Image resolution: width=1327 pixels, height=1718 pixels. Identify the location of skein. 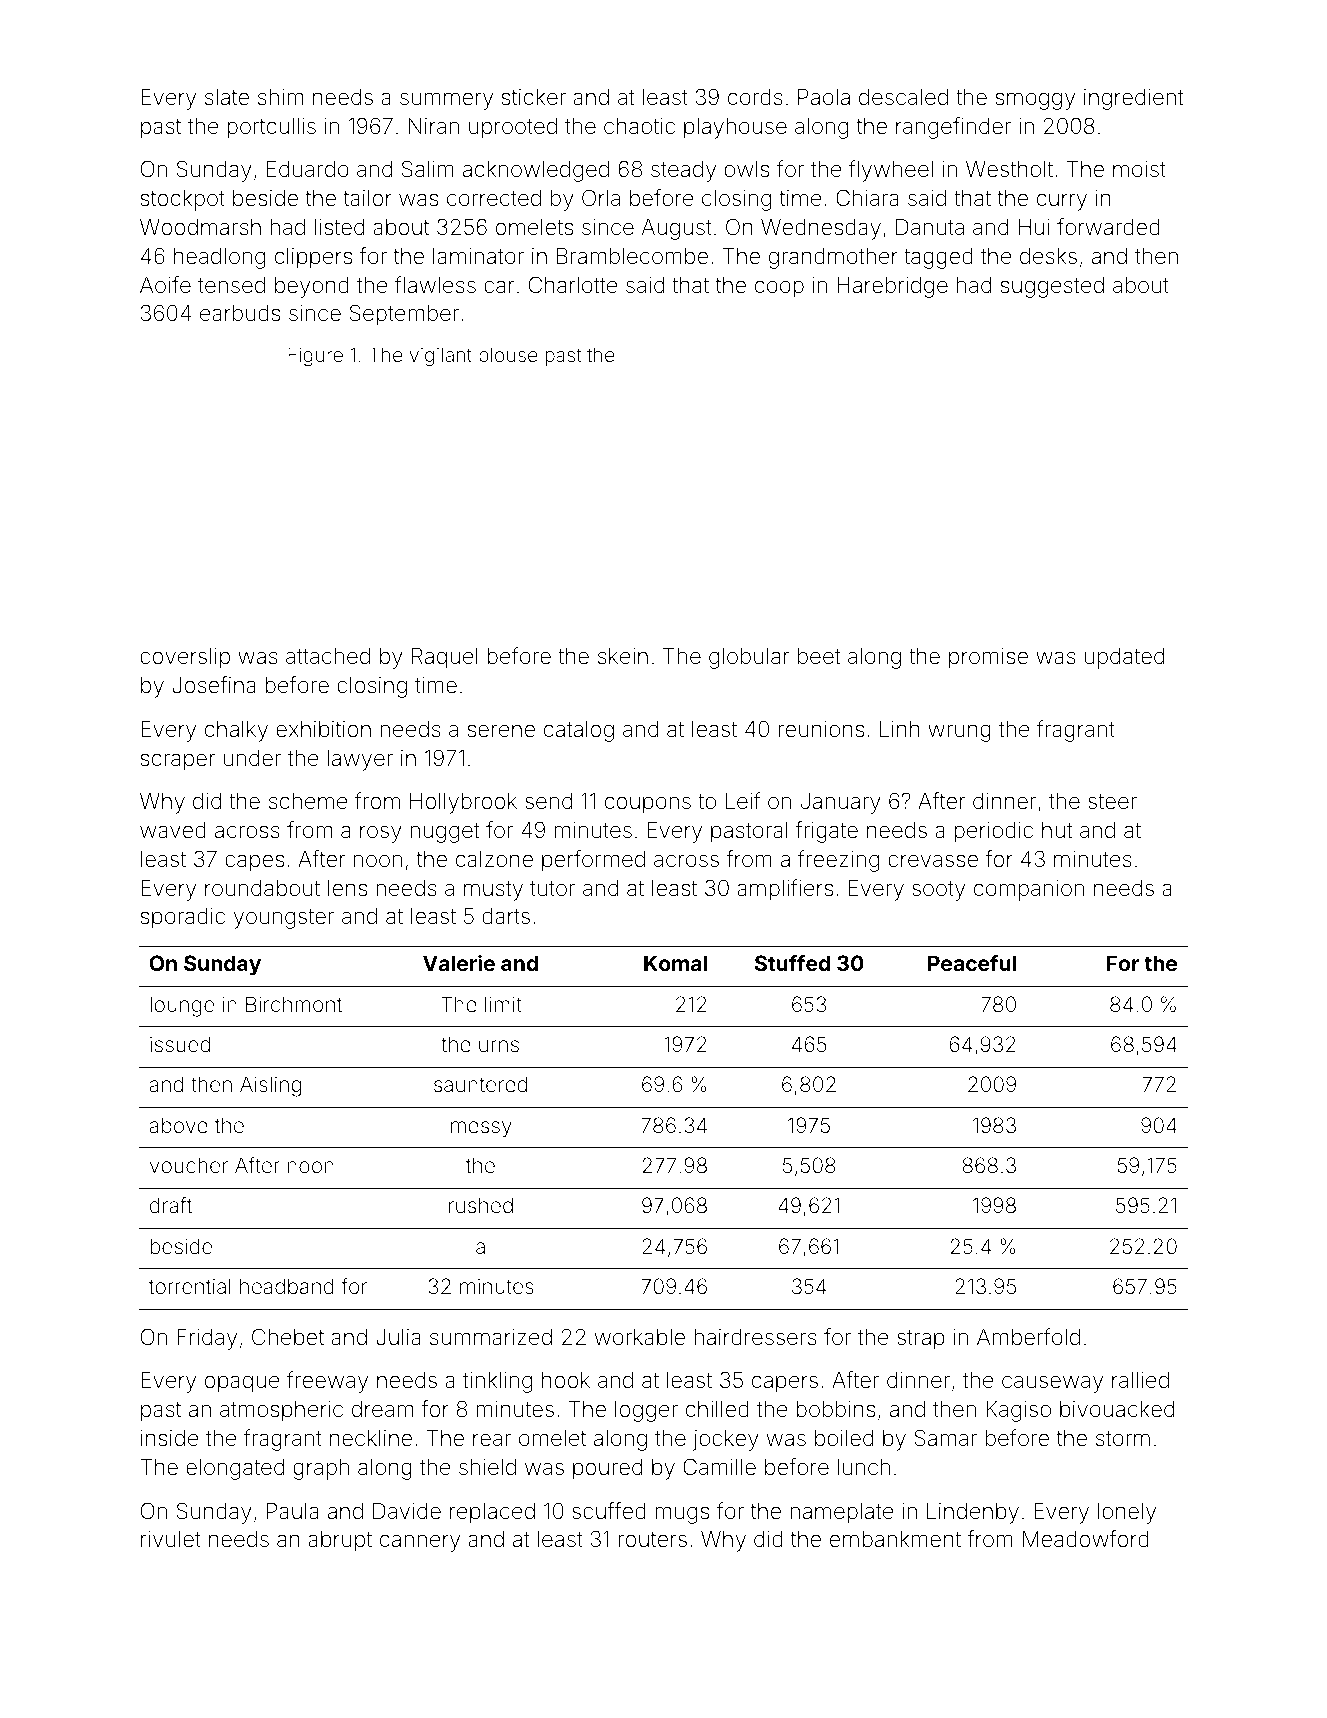
(623, 656).
